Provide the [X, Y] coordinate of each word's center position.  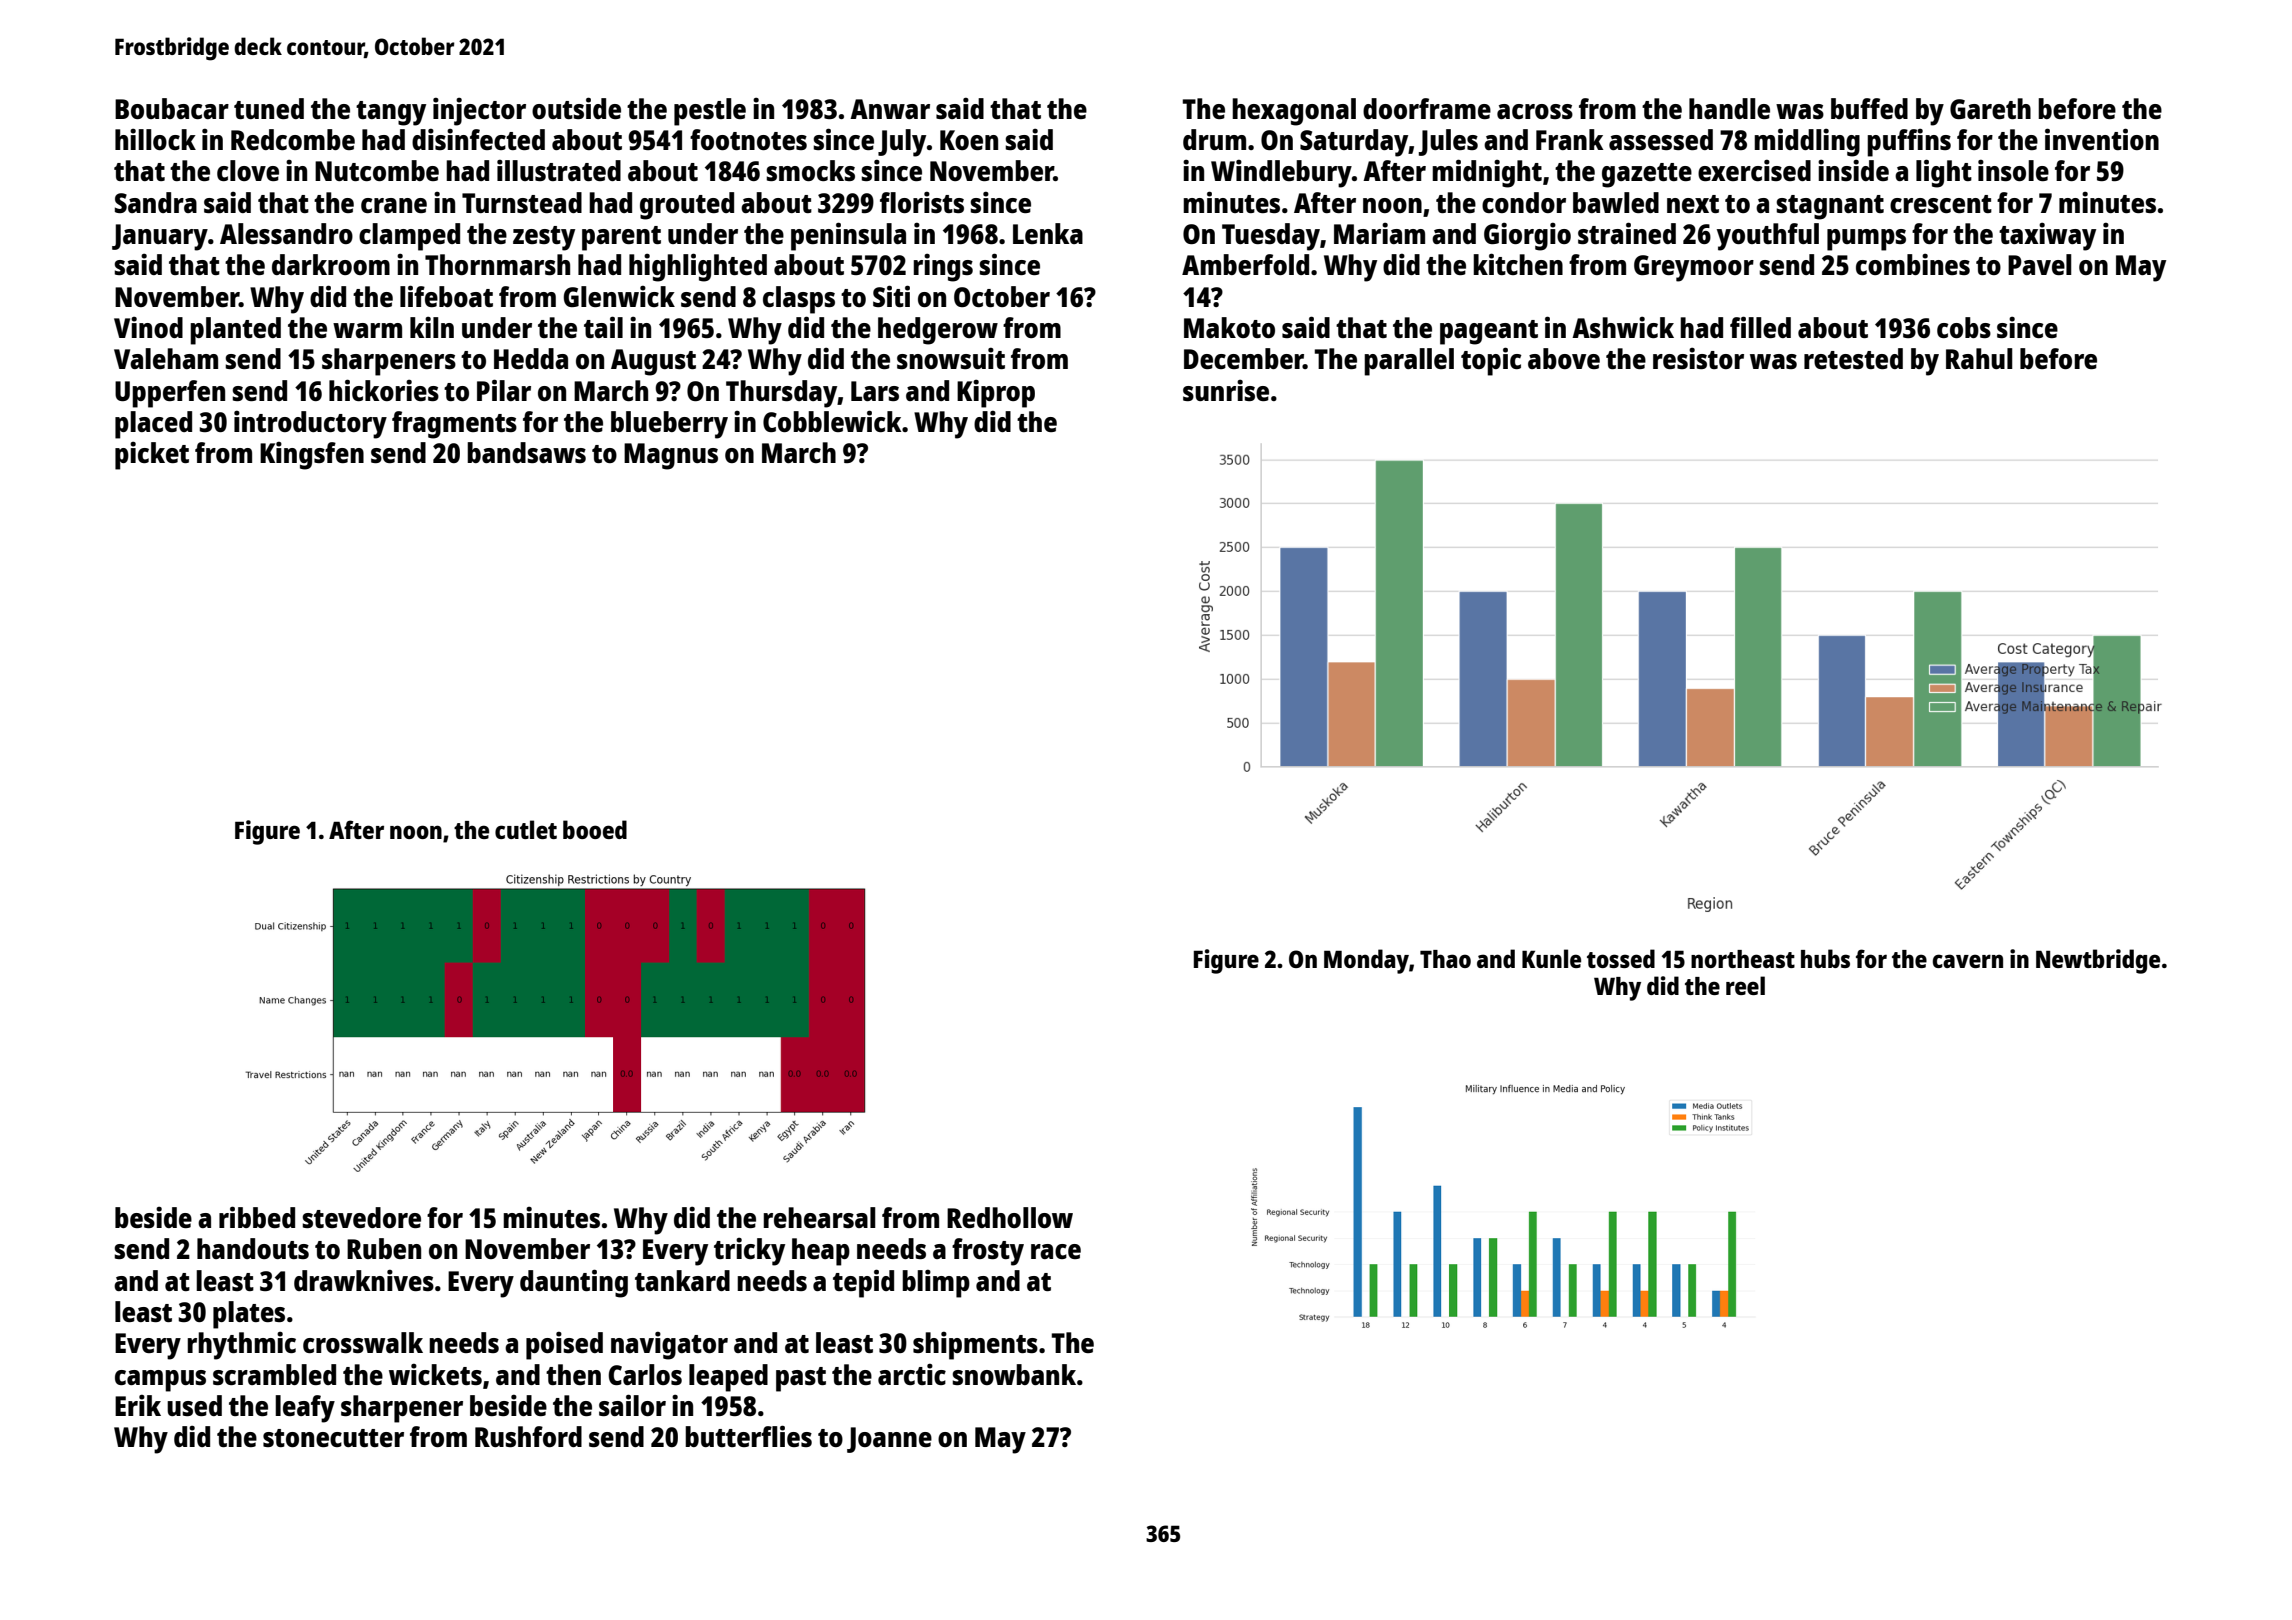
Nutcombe [377, 170]
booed [595, 829]
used [194, 1405]
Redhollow [1010, 1217]
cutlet [526, 829]
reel [1745, 985]
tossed [1621, 958]
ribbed [257, 1217]
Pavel [2040, 264]
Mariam [1379, 233]
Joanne [889, 1440]
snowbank [1014, 1374]
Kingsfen [312, 455]
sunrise [1226, 390]
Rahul [1979, 358]
